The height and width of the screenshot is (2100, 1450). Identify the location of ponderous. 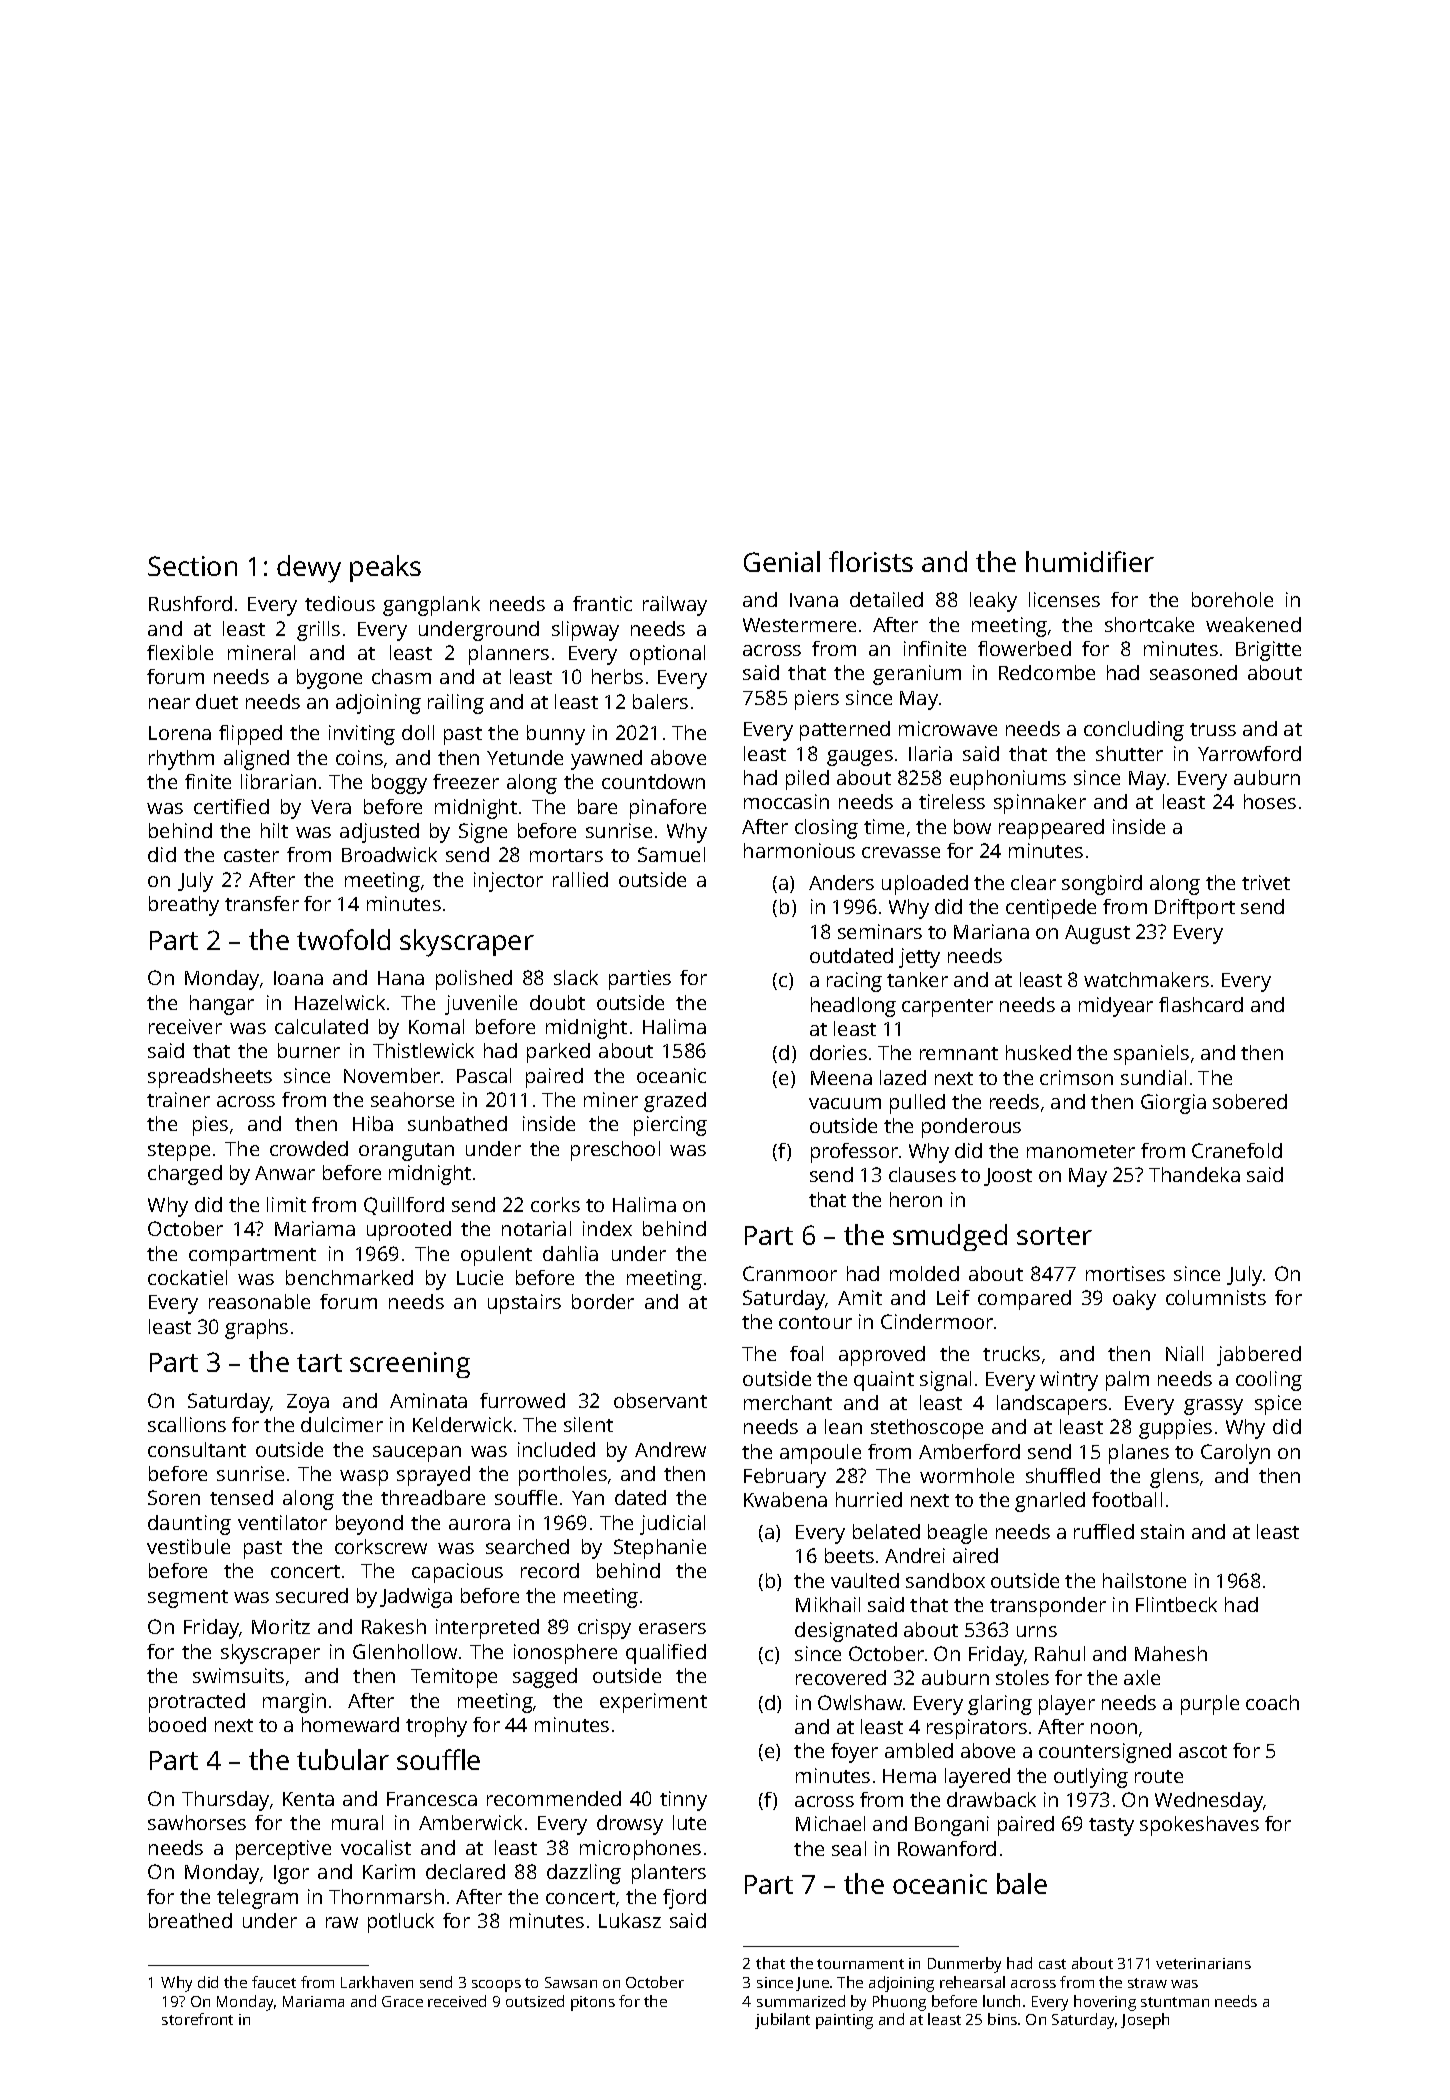
(971, 1128).
